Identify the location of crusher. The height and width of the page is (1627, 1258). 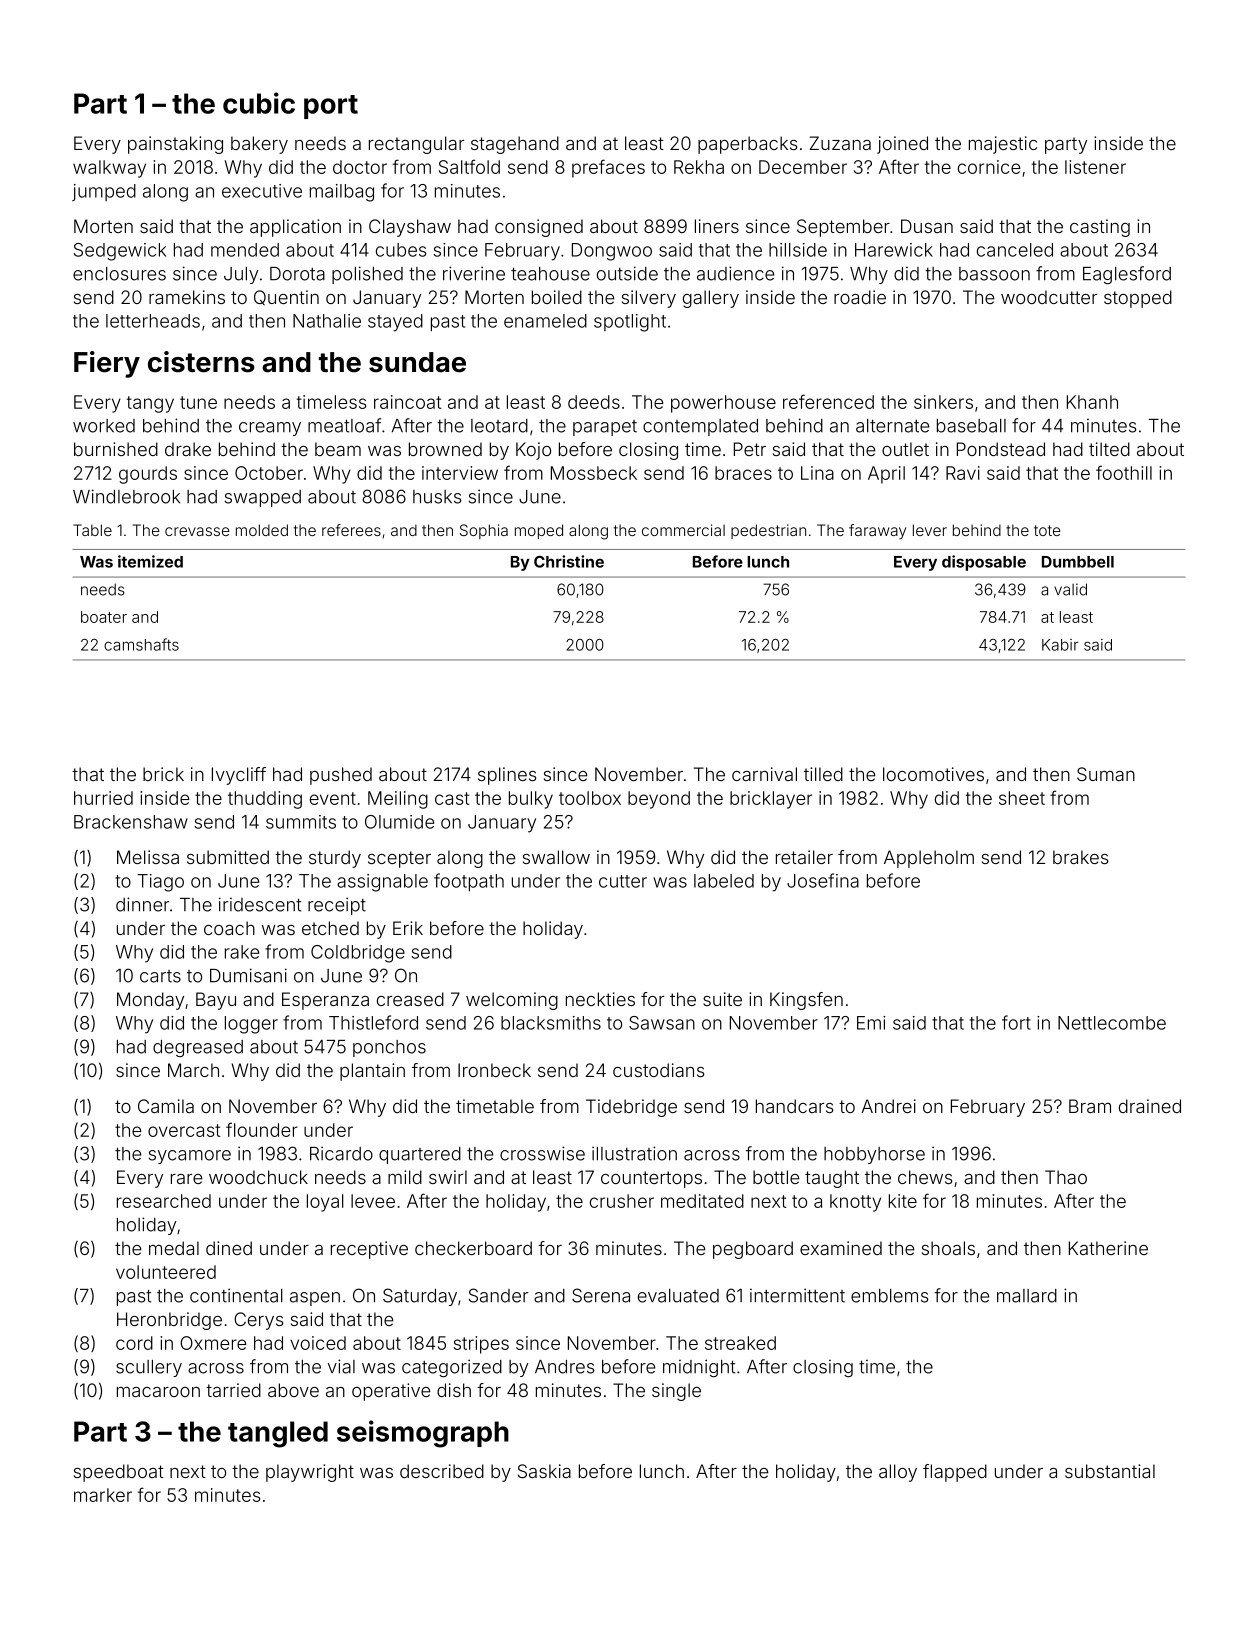
(622, 1201).
